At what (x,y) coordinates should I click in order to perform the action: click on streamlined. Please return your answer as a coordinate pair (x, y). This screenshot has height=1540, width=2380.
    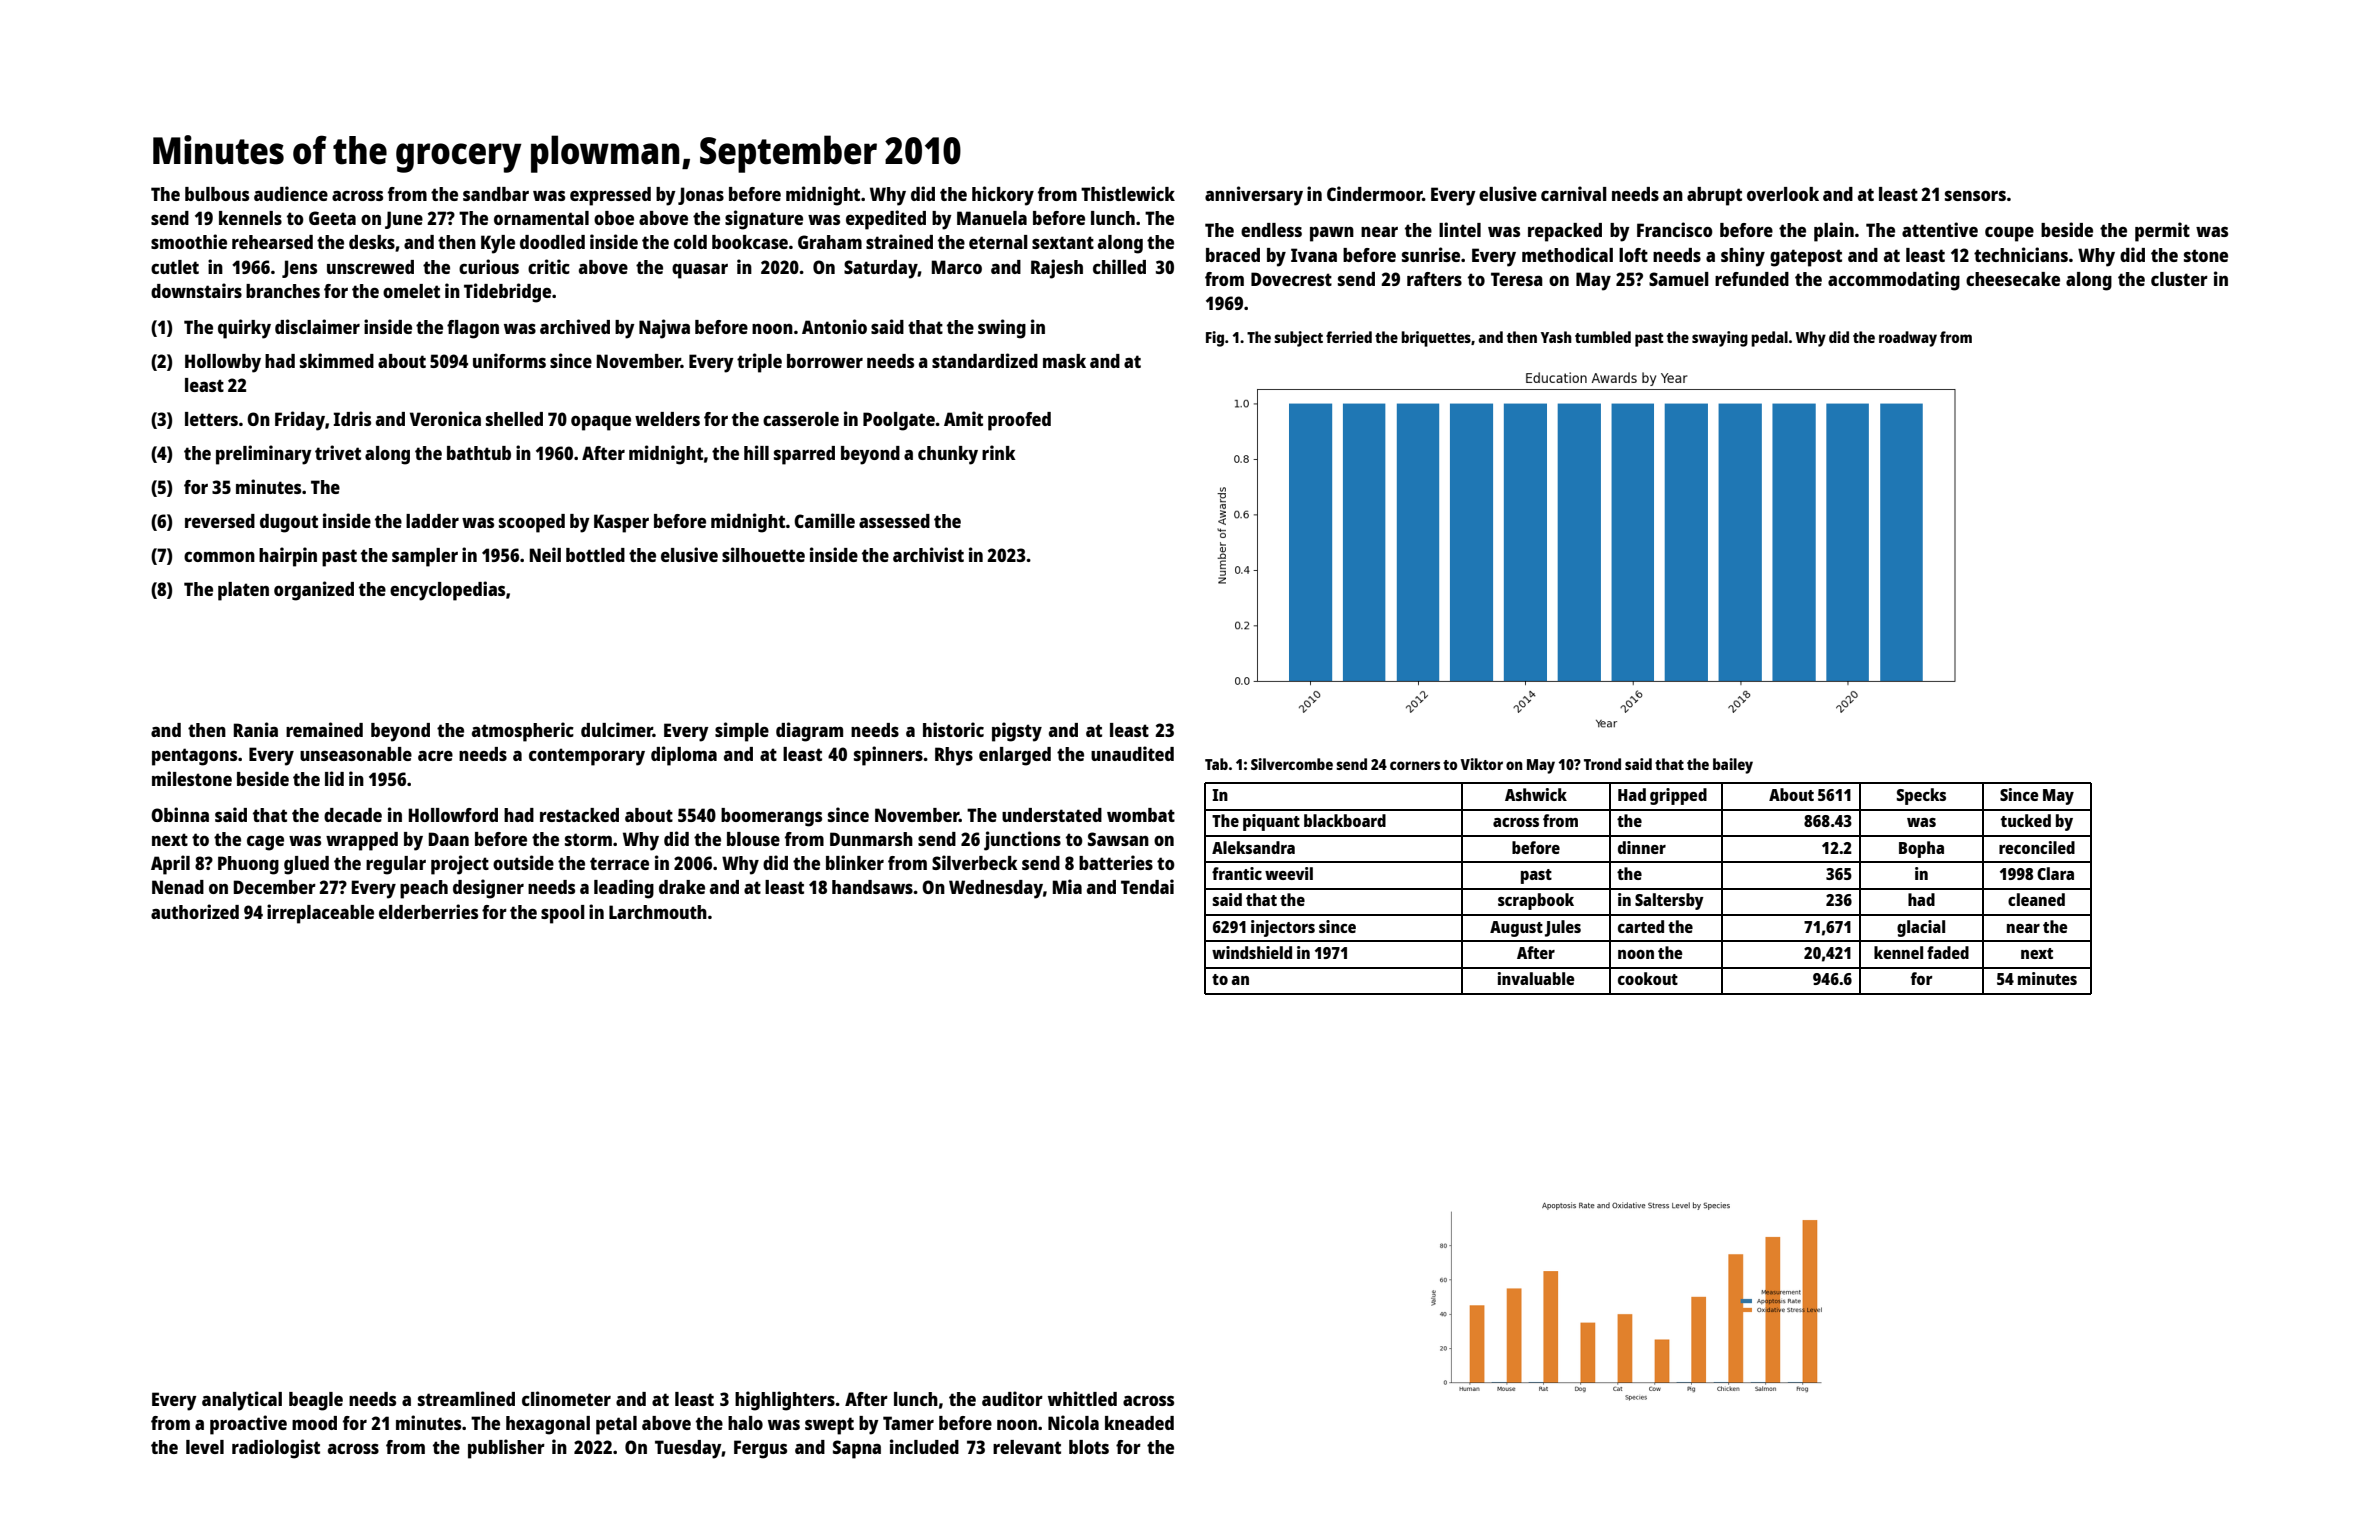
    Looking at the image, I should click on (466, 1398).
